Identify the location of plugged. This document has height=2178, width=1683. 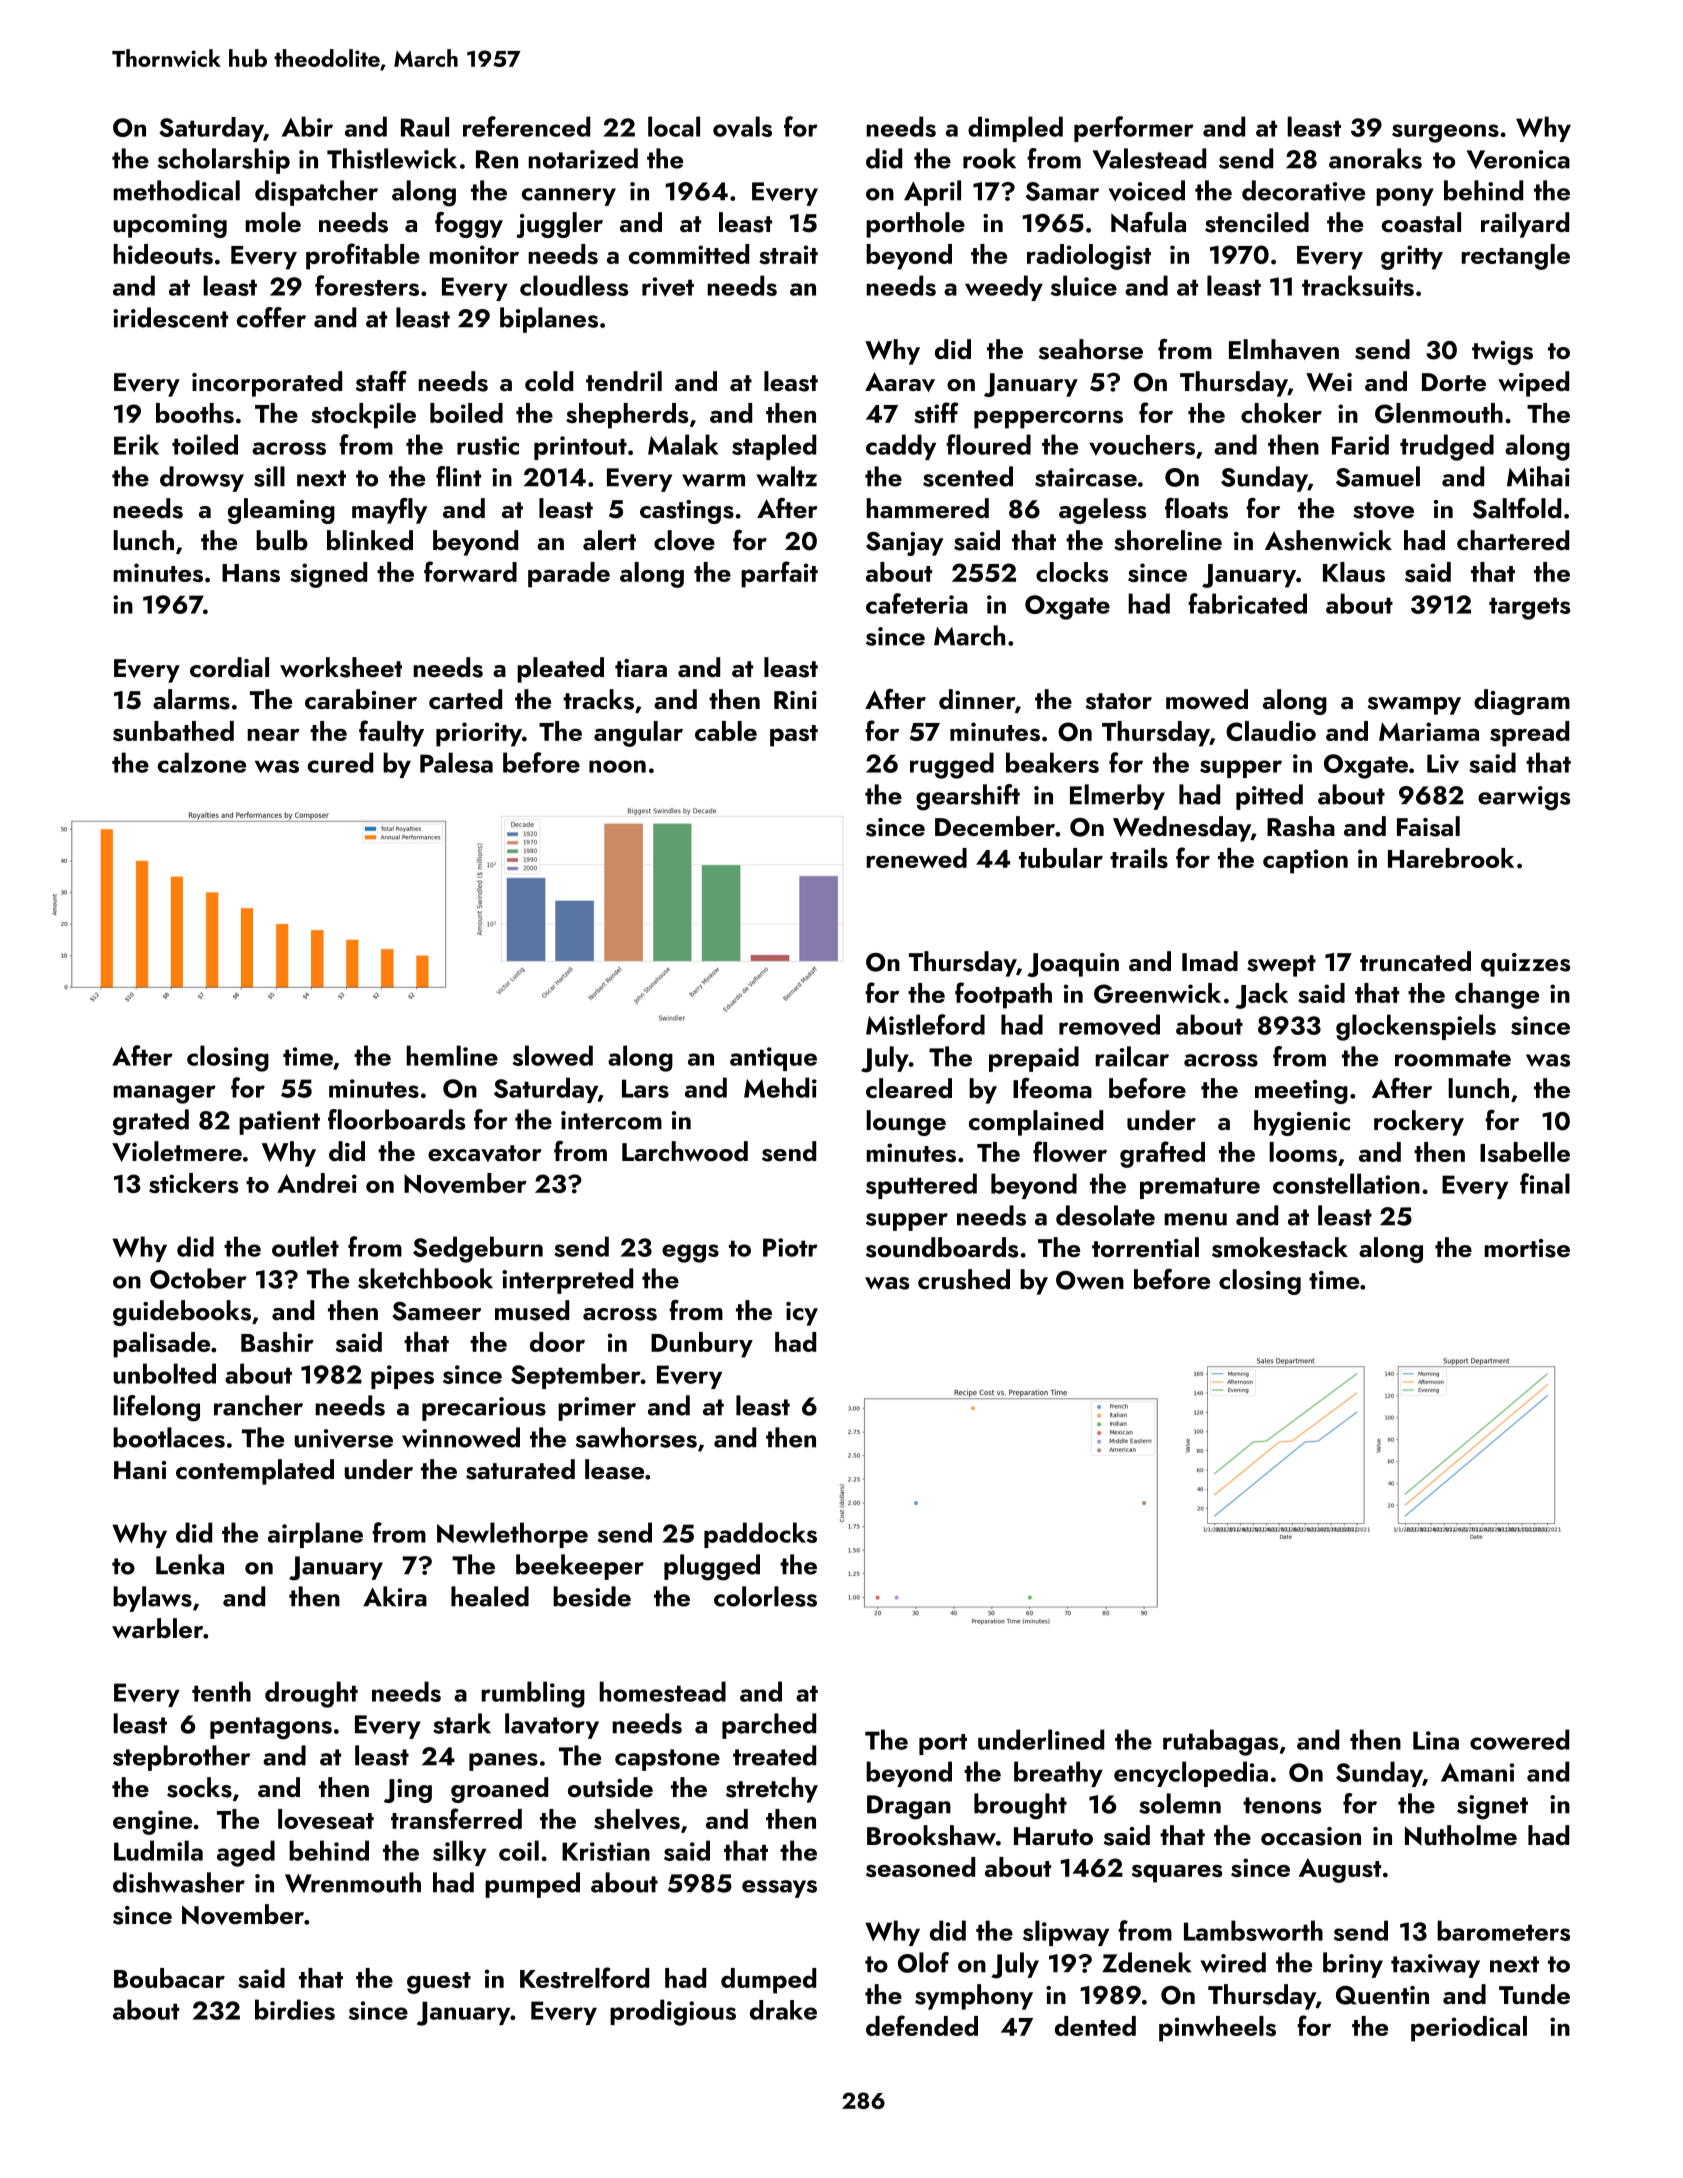
(712, 1567).
